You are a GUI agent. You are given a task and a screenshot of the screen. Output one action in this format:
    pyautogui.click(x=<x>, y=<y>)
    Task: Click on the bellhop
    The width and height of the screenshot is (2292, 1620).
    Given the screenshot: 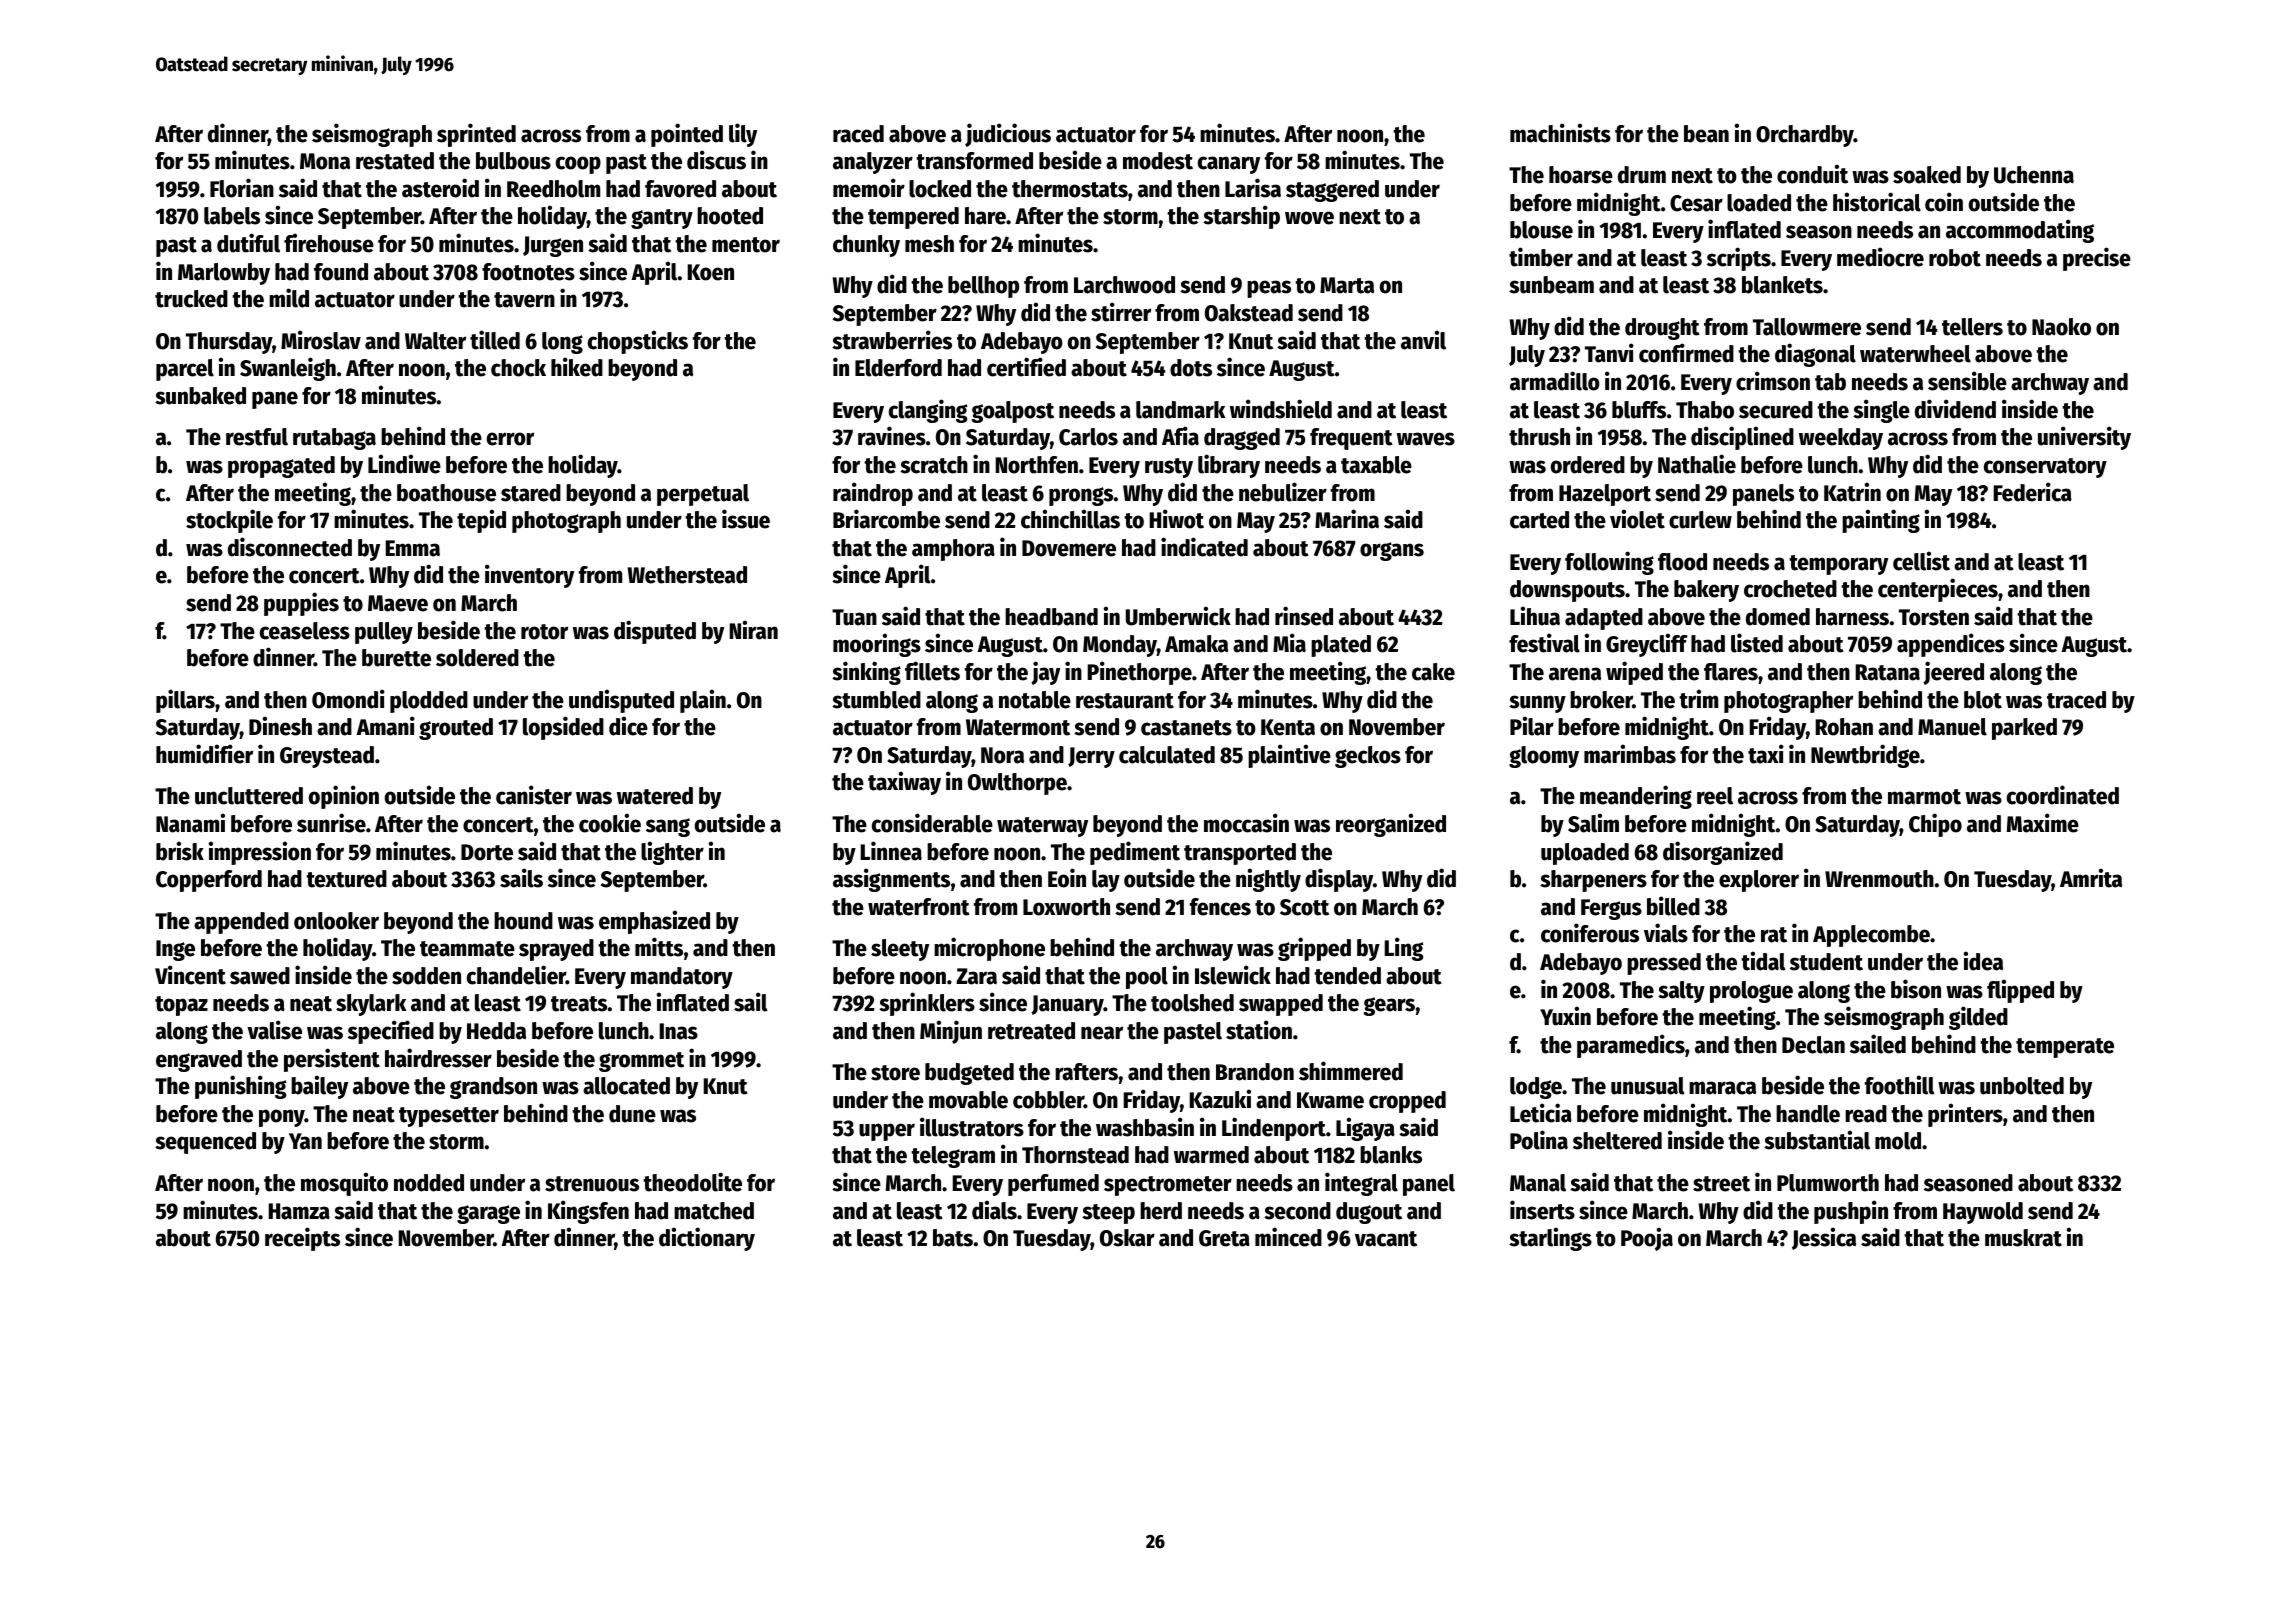 What is the action you would take?
    pyautogui.click(x=983, y=287)
